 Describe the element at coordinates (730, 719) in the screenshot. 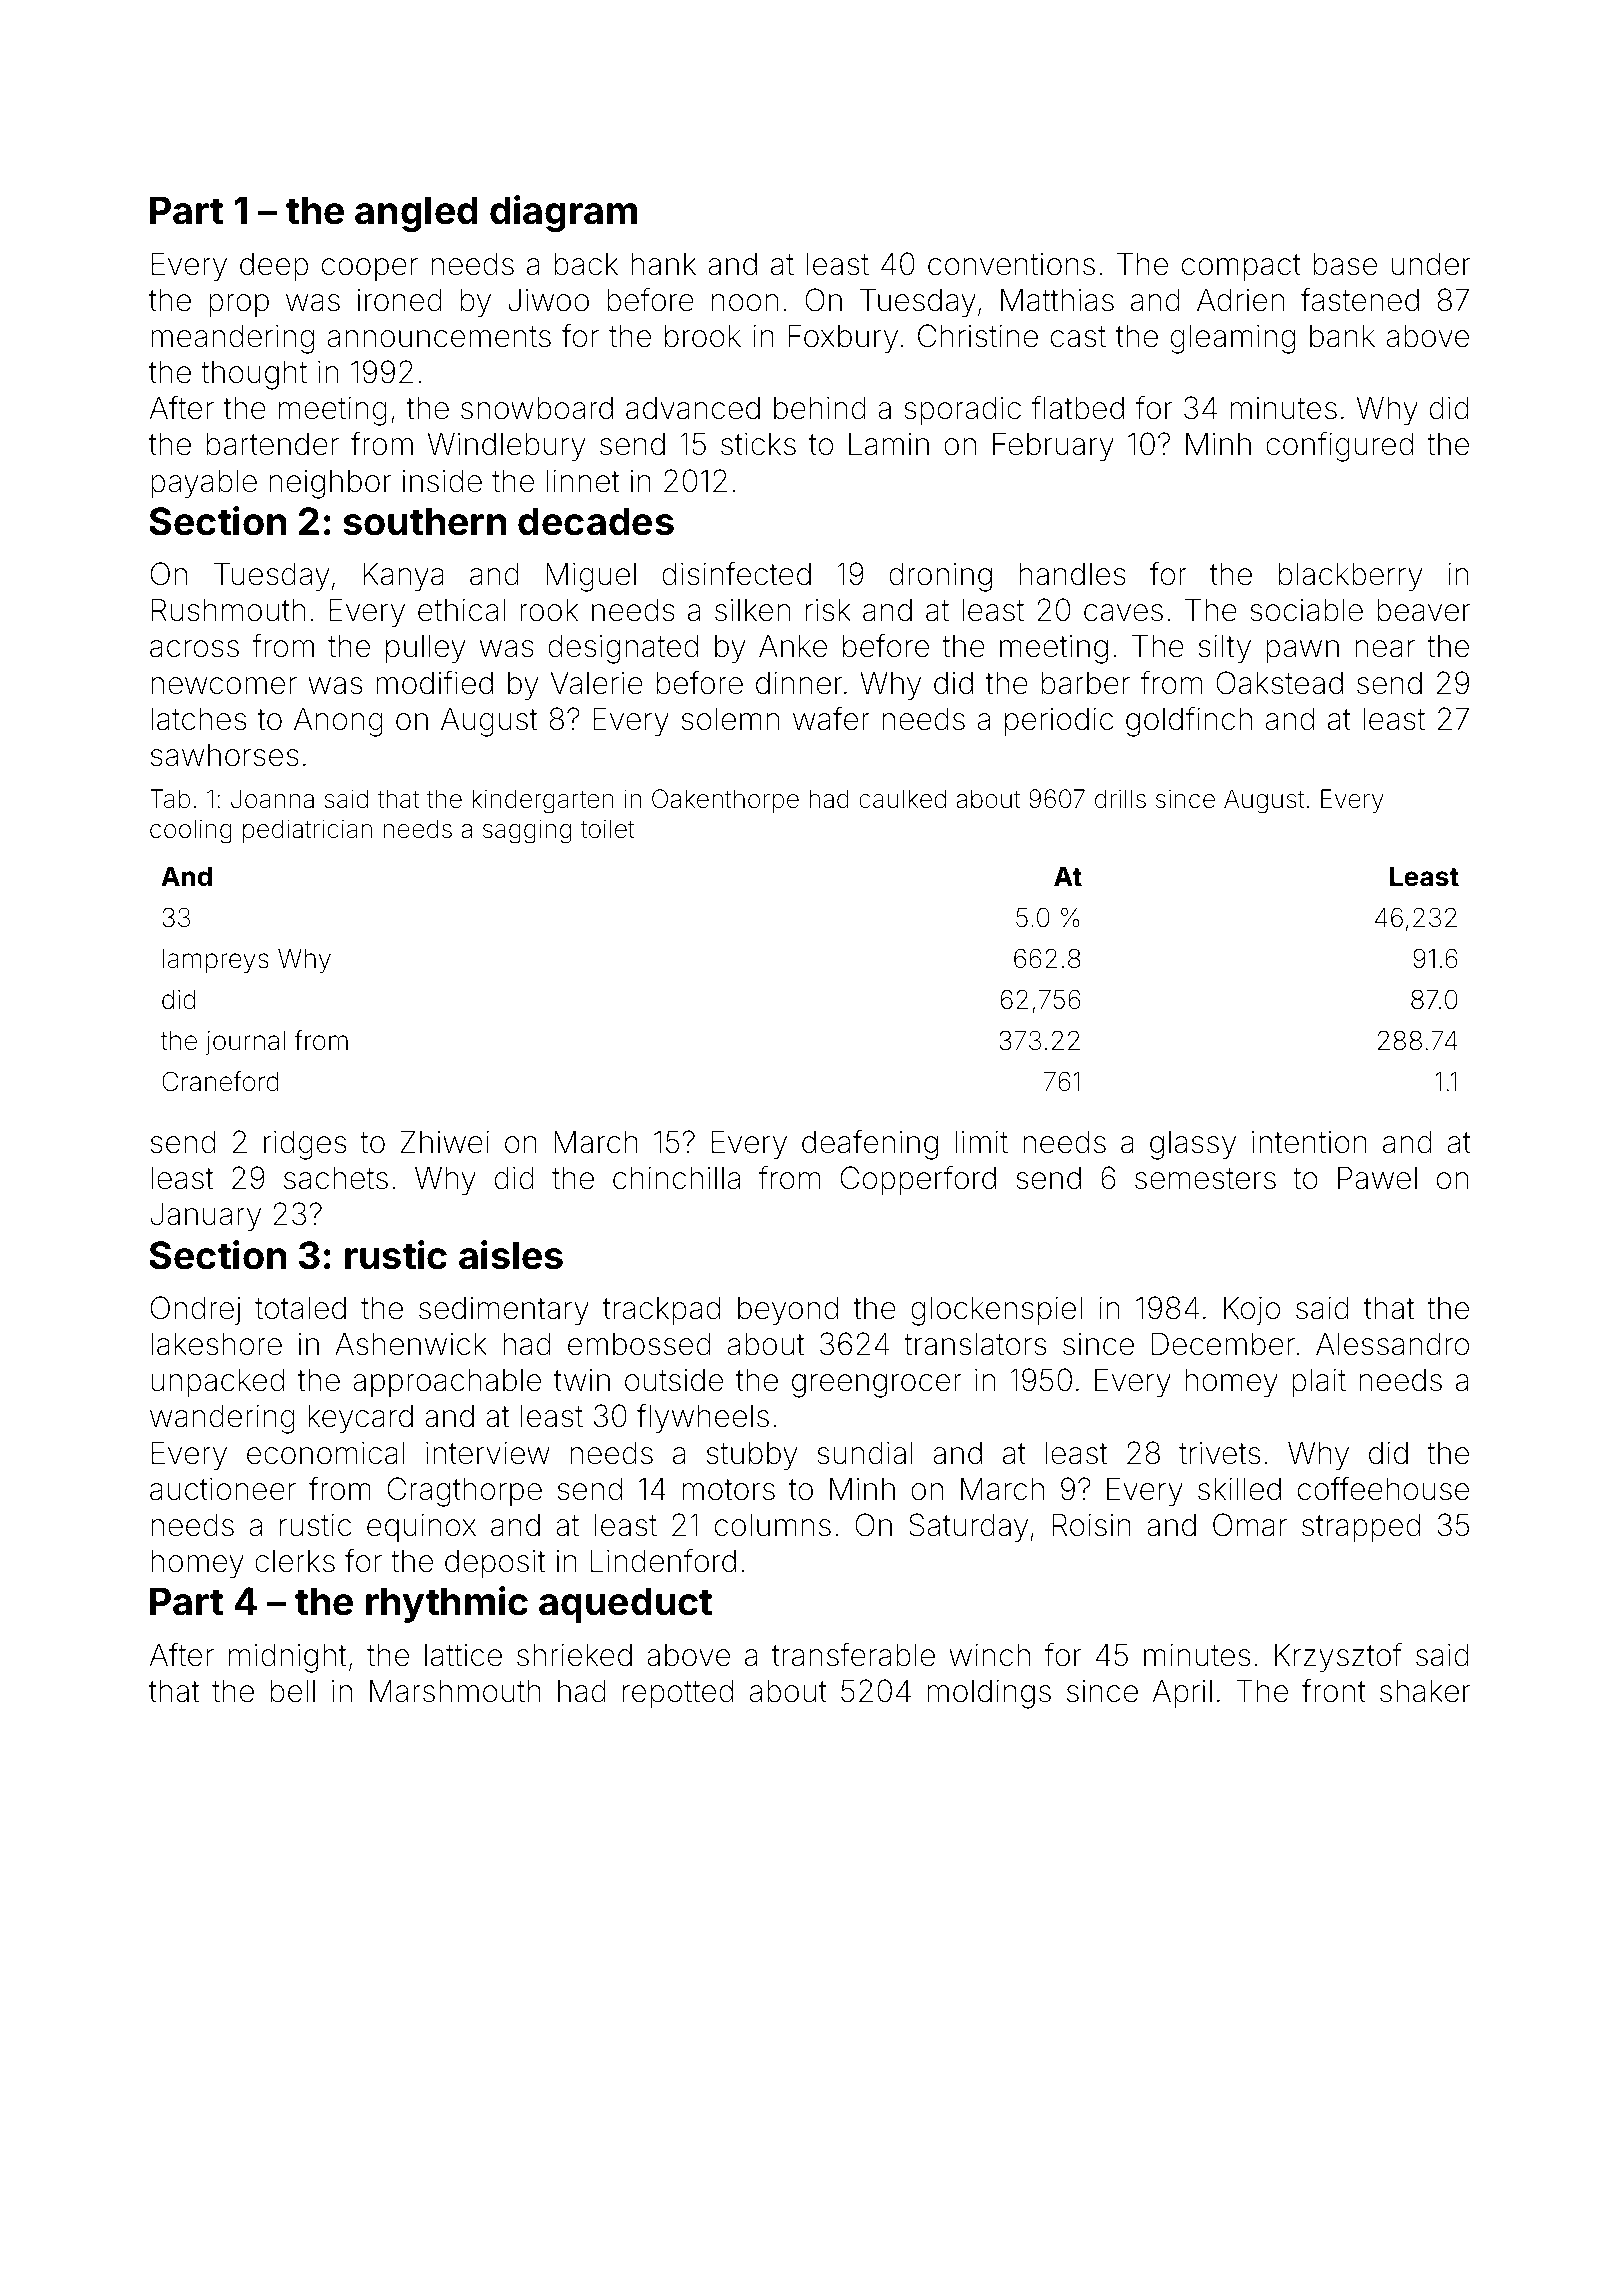

I see `solemn` at that location.
